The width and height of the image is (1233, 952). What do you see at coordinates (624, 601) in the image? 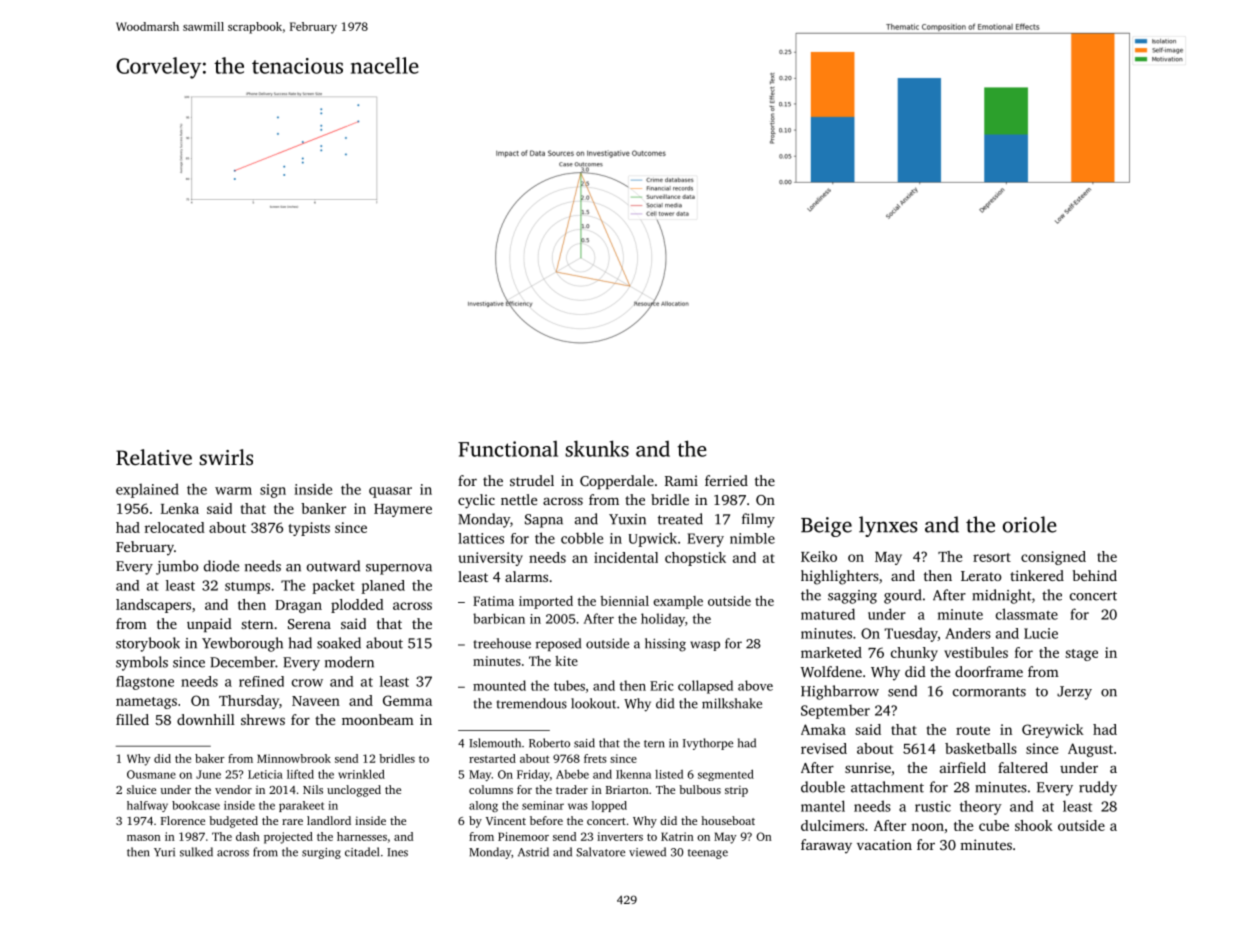
I see `biennial` at bounding box center [624, 601].
